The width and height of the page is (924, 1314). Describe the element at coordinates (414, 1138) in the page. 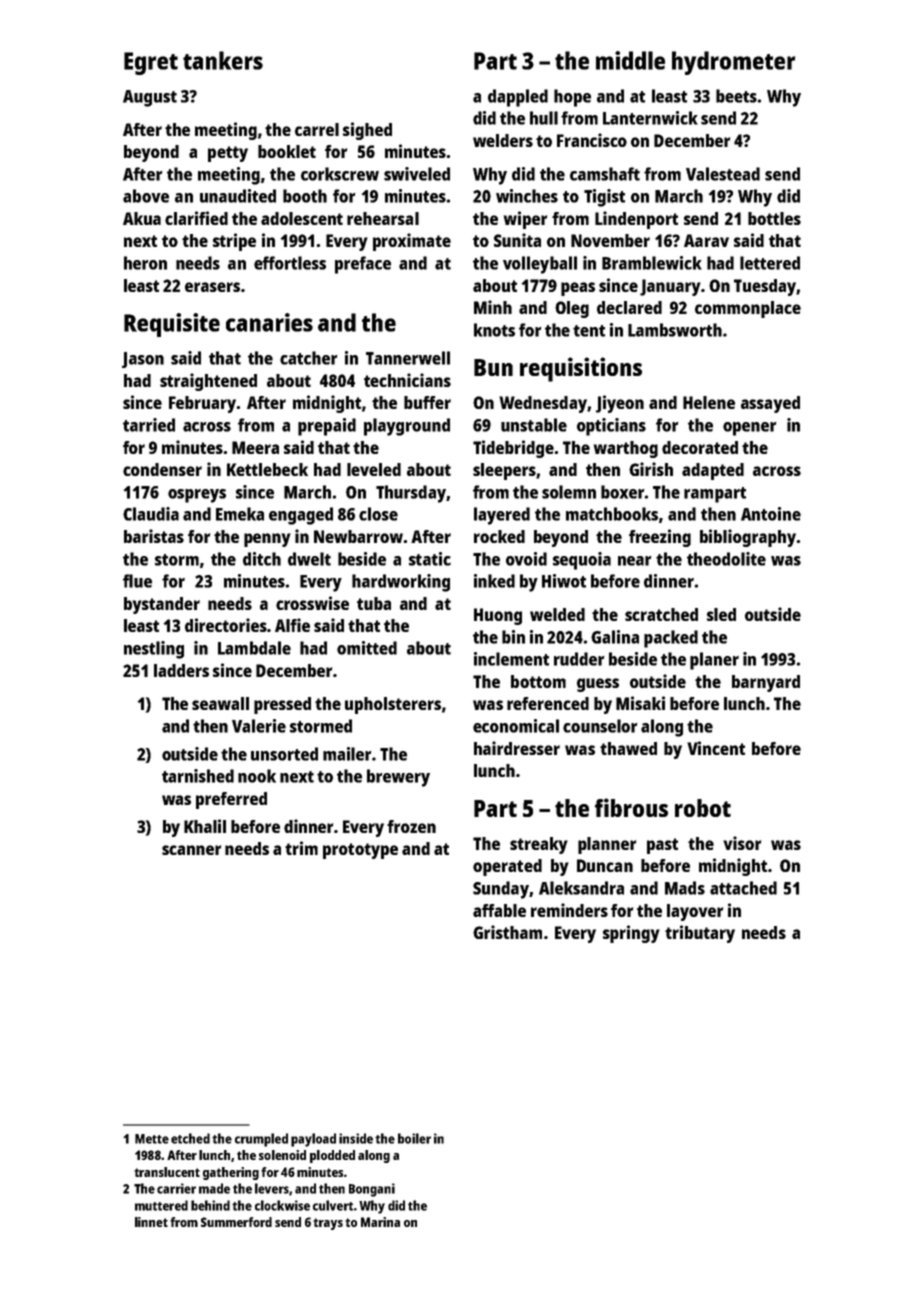

I see `boiler` at that location.
